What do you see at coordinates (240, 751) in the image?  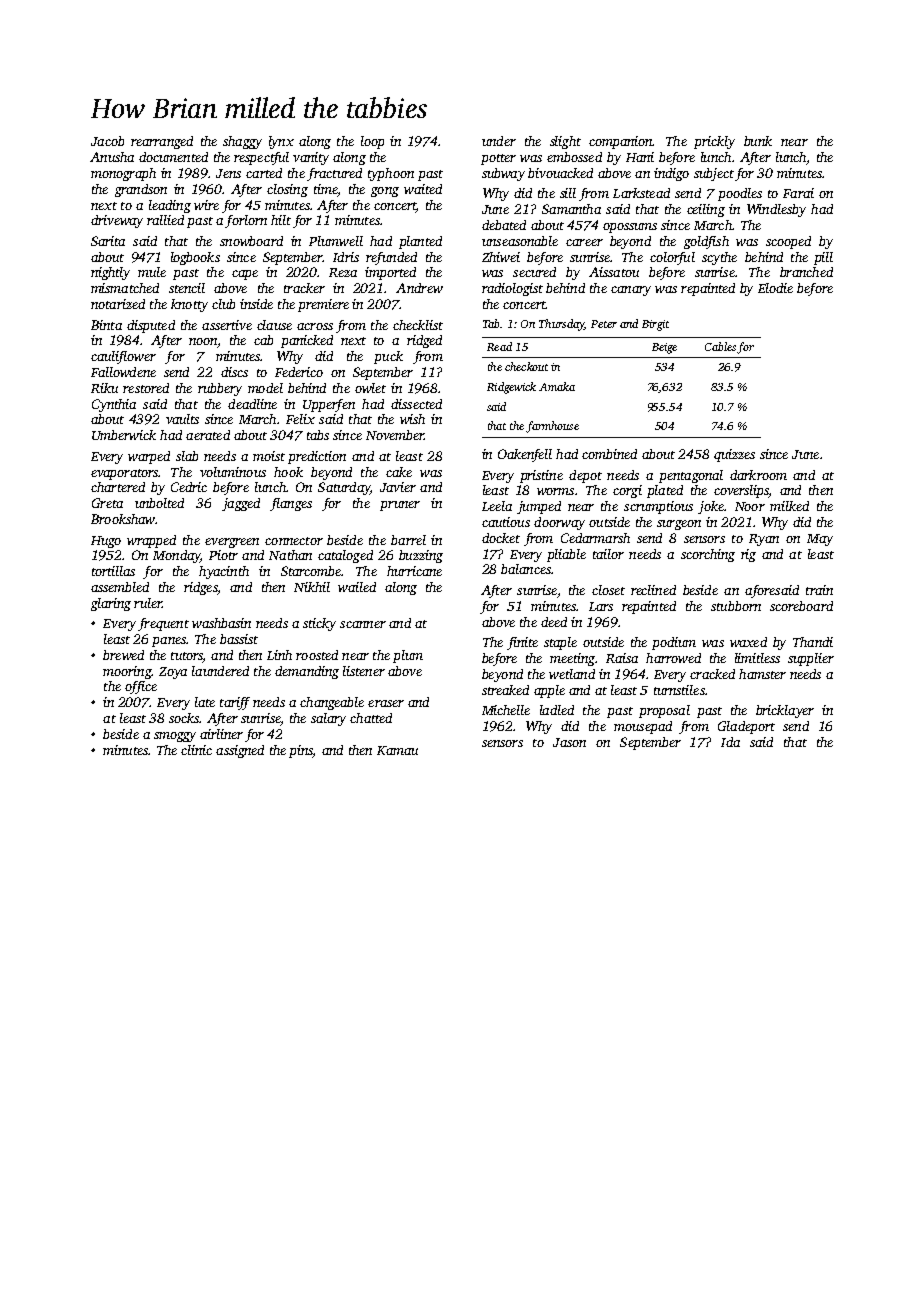 I see `assigned` at bounding box center [240, 751].
